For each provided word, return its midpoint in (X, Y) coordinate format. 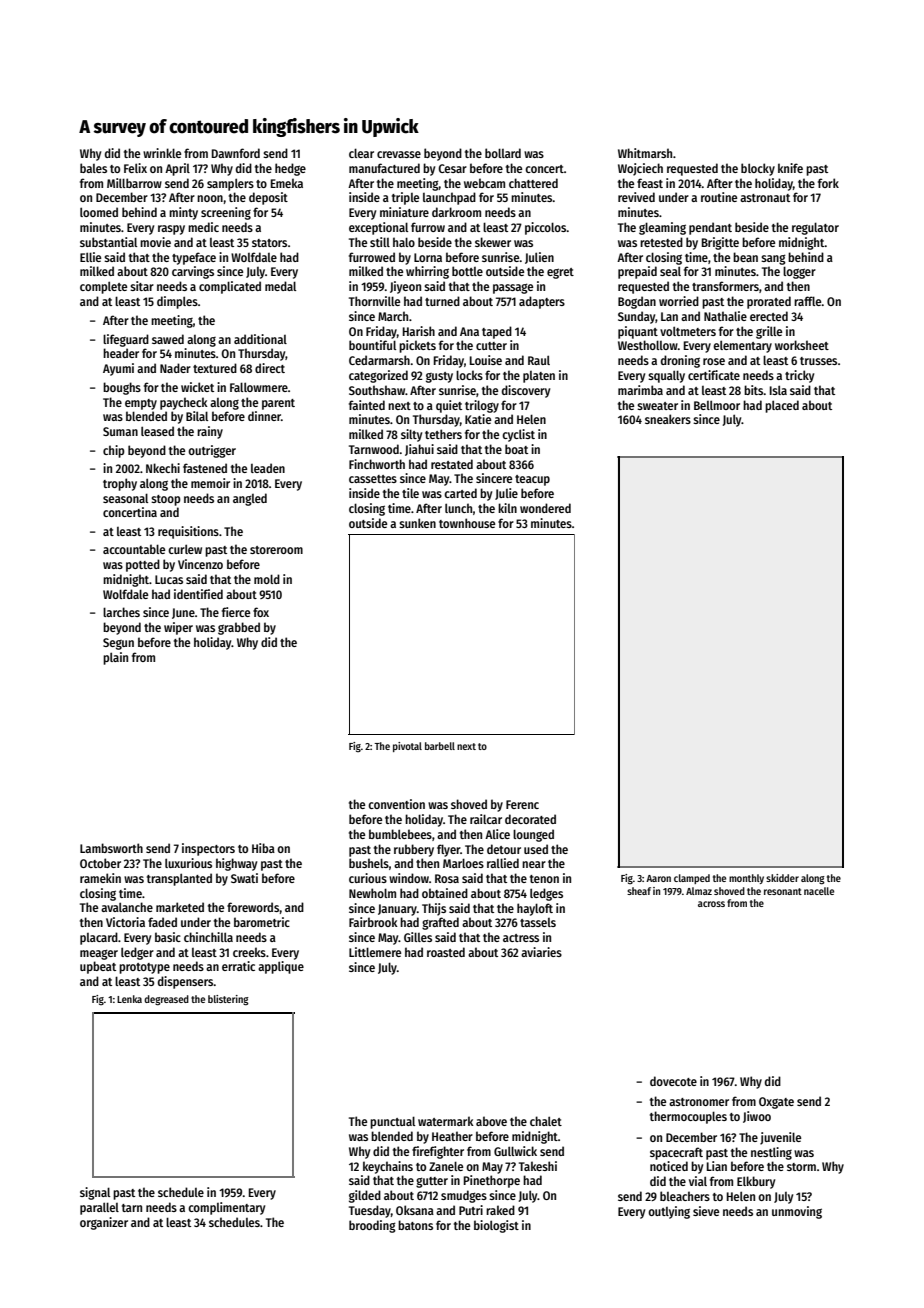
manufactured (384, 168)
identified (198, 594)
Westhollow (648, 345)
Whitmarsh (645, 153)
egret (560, 273)
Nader (175, 368)
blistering (228, 1000)
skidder (782, 878)
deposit (268, 198)
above (491, 1121)
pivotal (407, 747)
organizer (104, 1223)
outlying (669, 1212)
